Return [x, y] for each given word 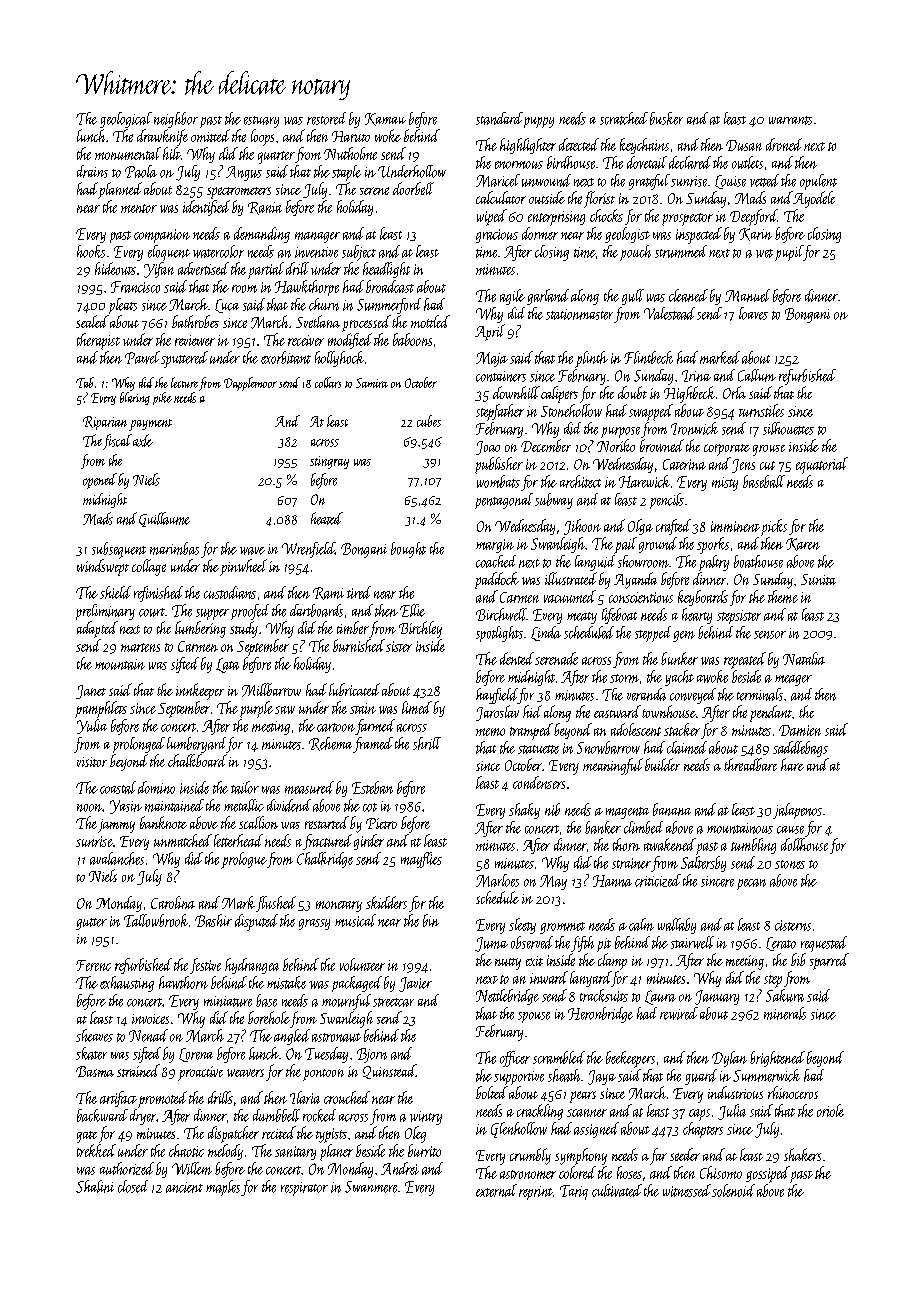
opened [100, 481]
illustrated [571, 578]
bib [798, 959]
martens [140, 647]
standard [499, 118]
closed [133, 1186]
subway [554, 501]
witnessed [687, 1190]
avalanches [117, 858]
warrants [790, 120]
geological [126, 120]
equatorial [822, 465]
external [496, 1190]
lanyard [590, 979]
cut [767, 465]
